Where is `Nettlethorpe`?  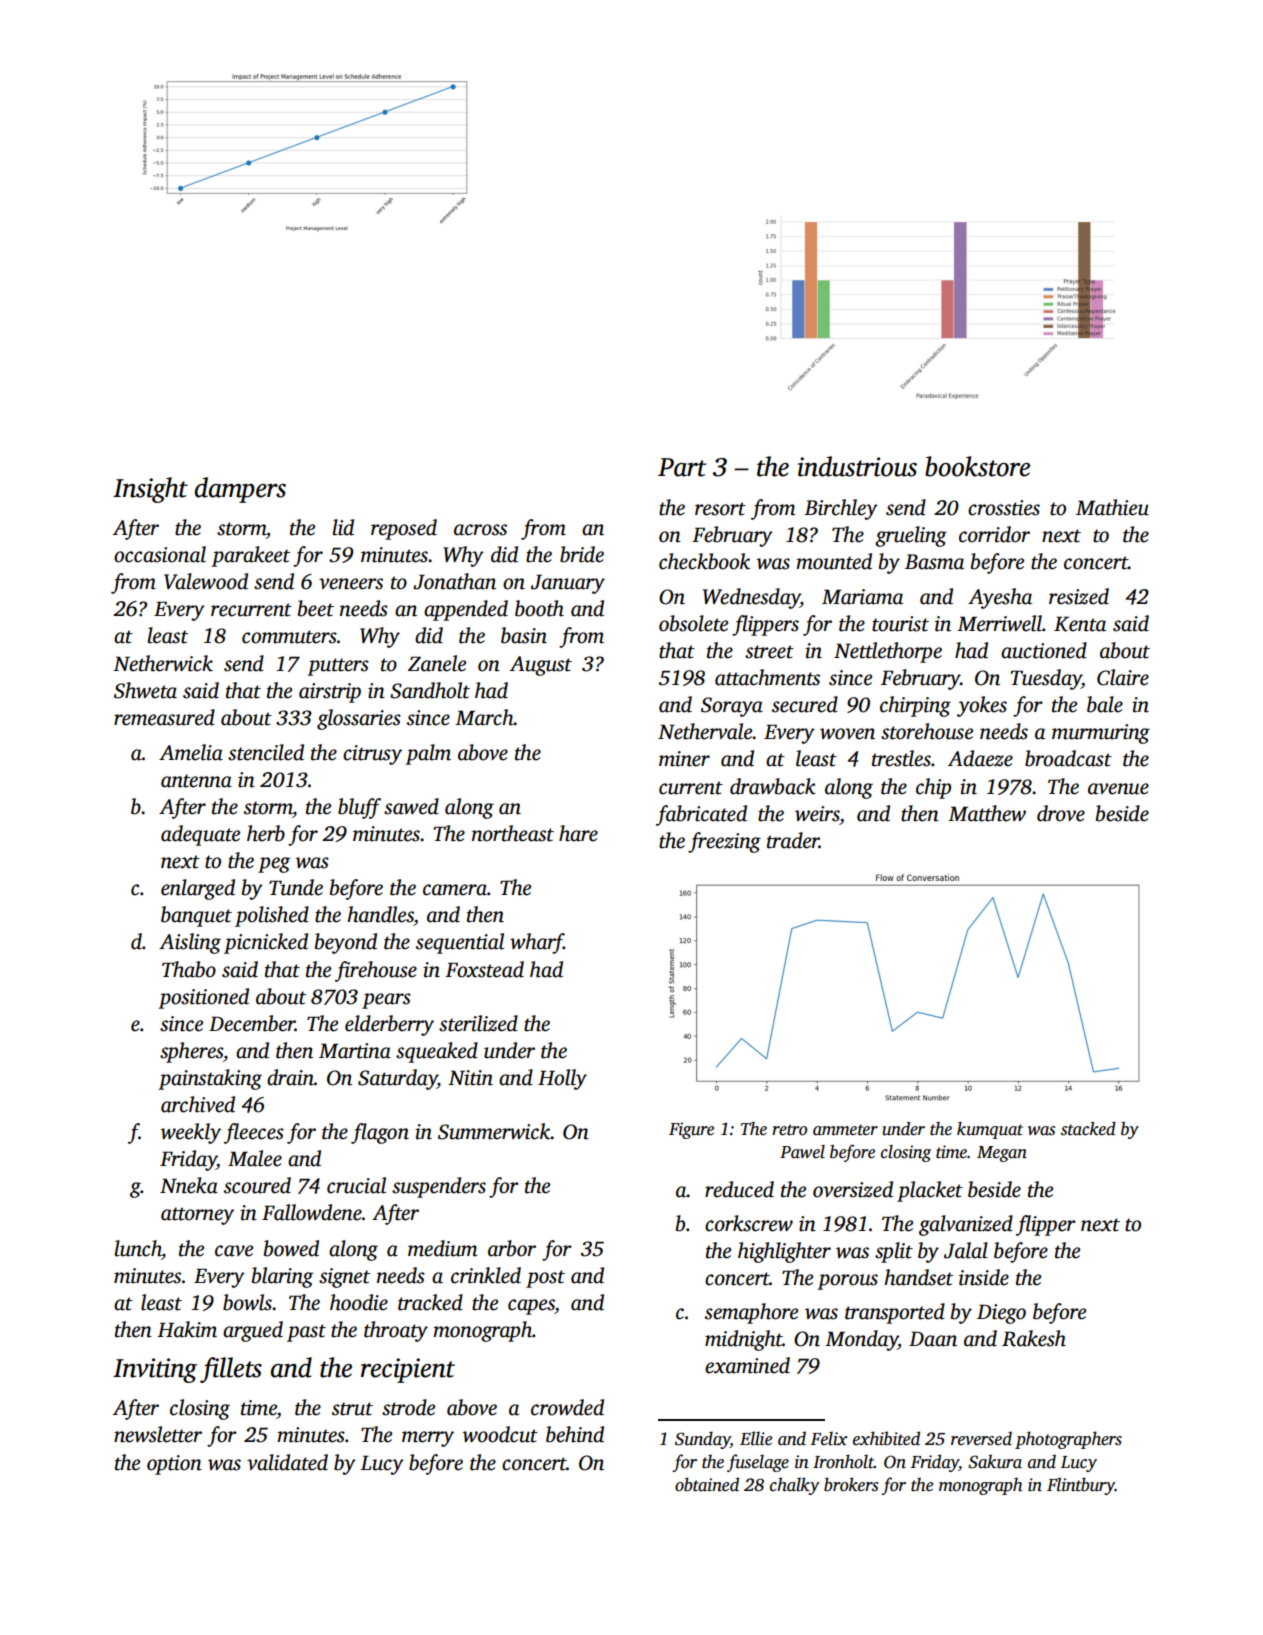
Nettlethorpe is located at coordinates (888, 652).
